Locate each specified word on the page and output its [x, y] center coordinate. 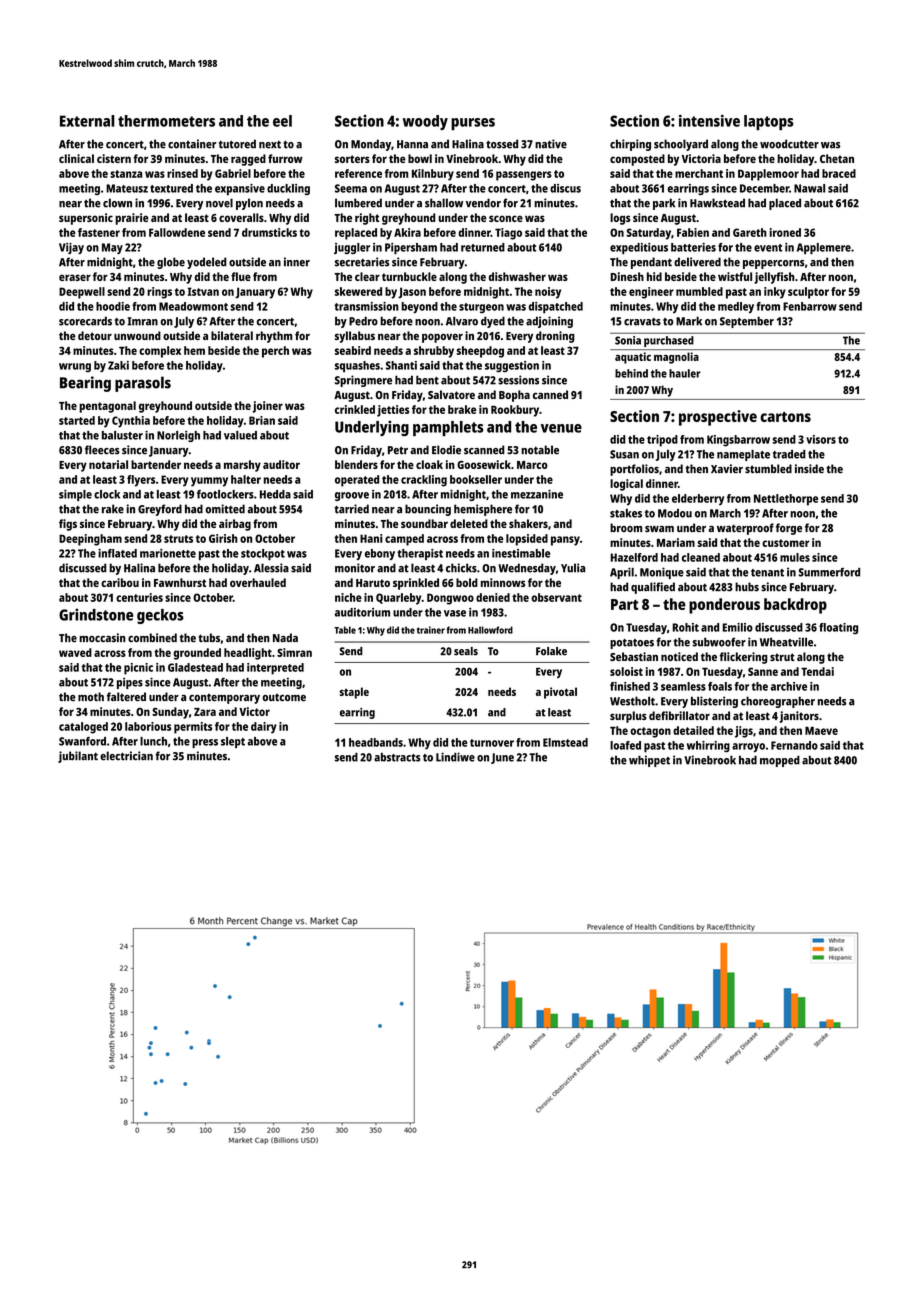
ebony [380, 554]
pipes [130, 683]
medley [736, 307]
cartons [785, 417]
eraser [75, 277]
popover [442, 338]
